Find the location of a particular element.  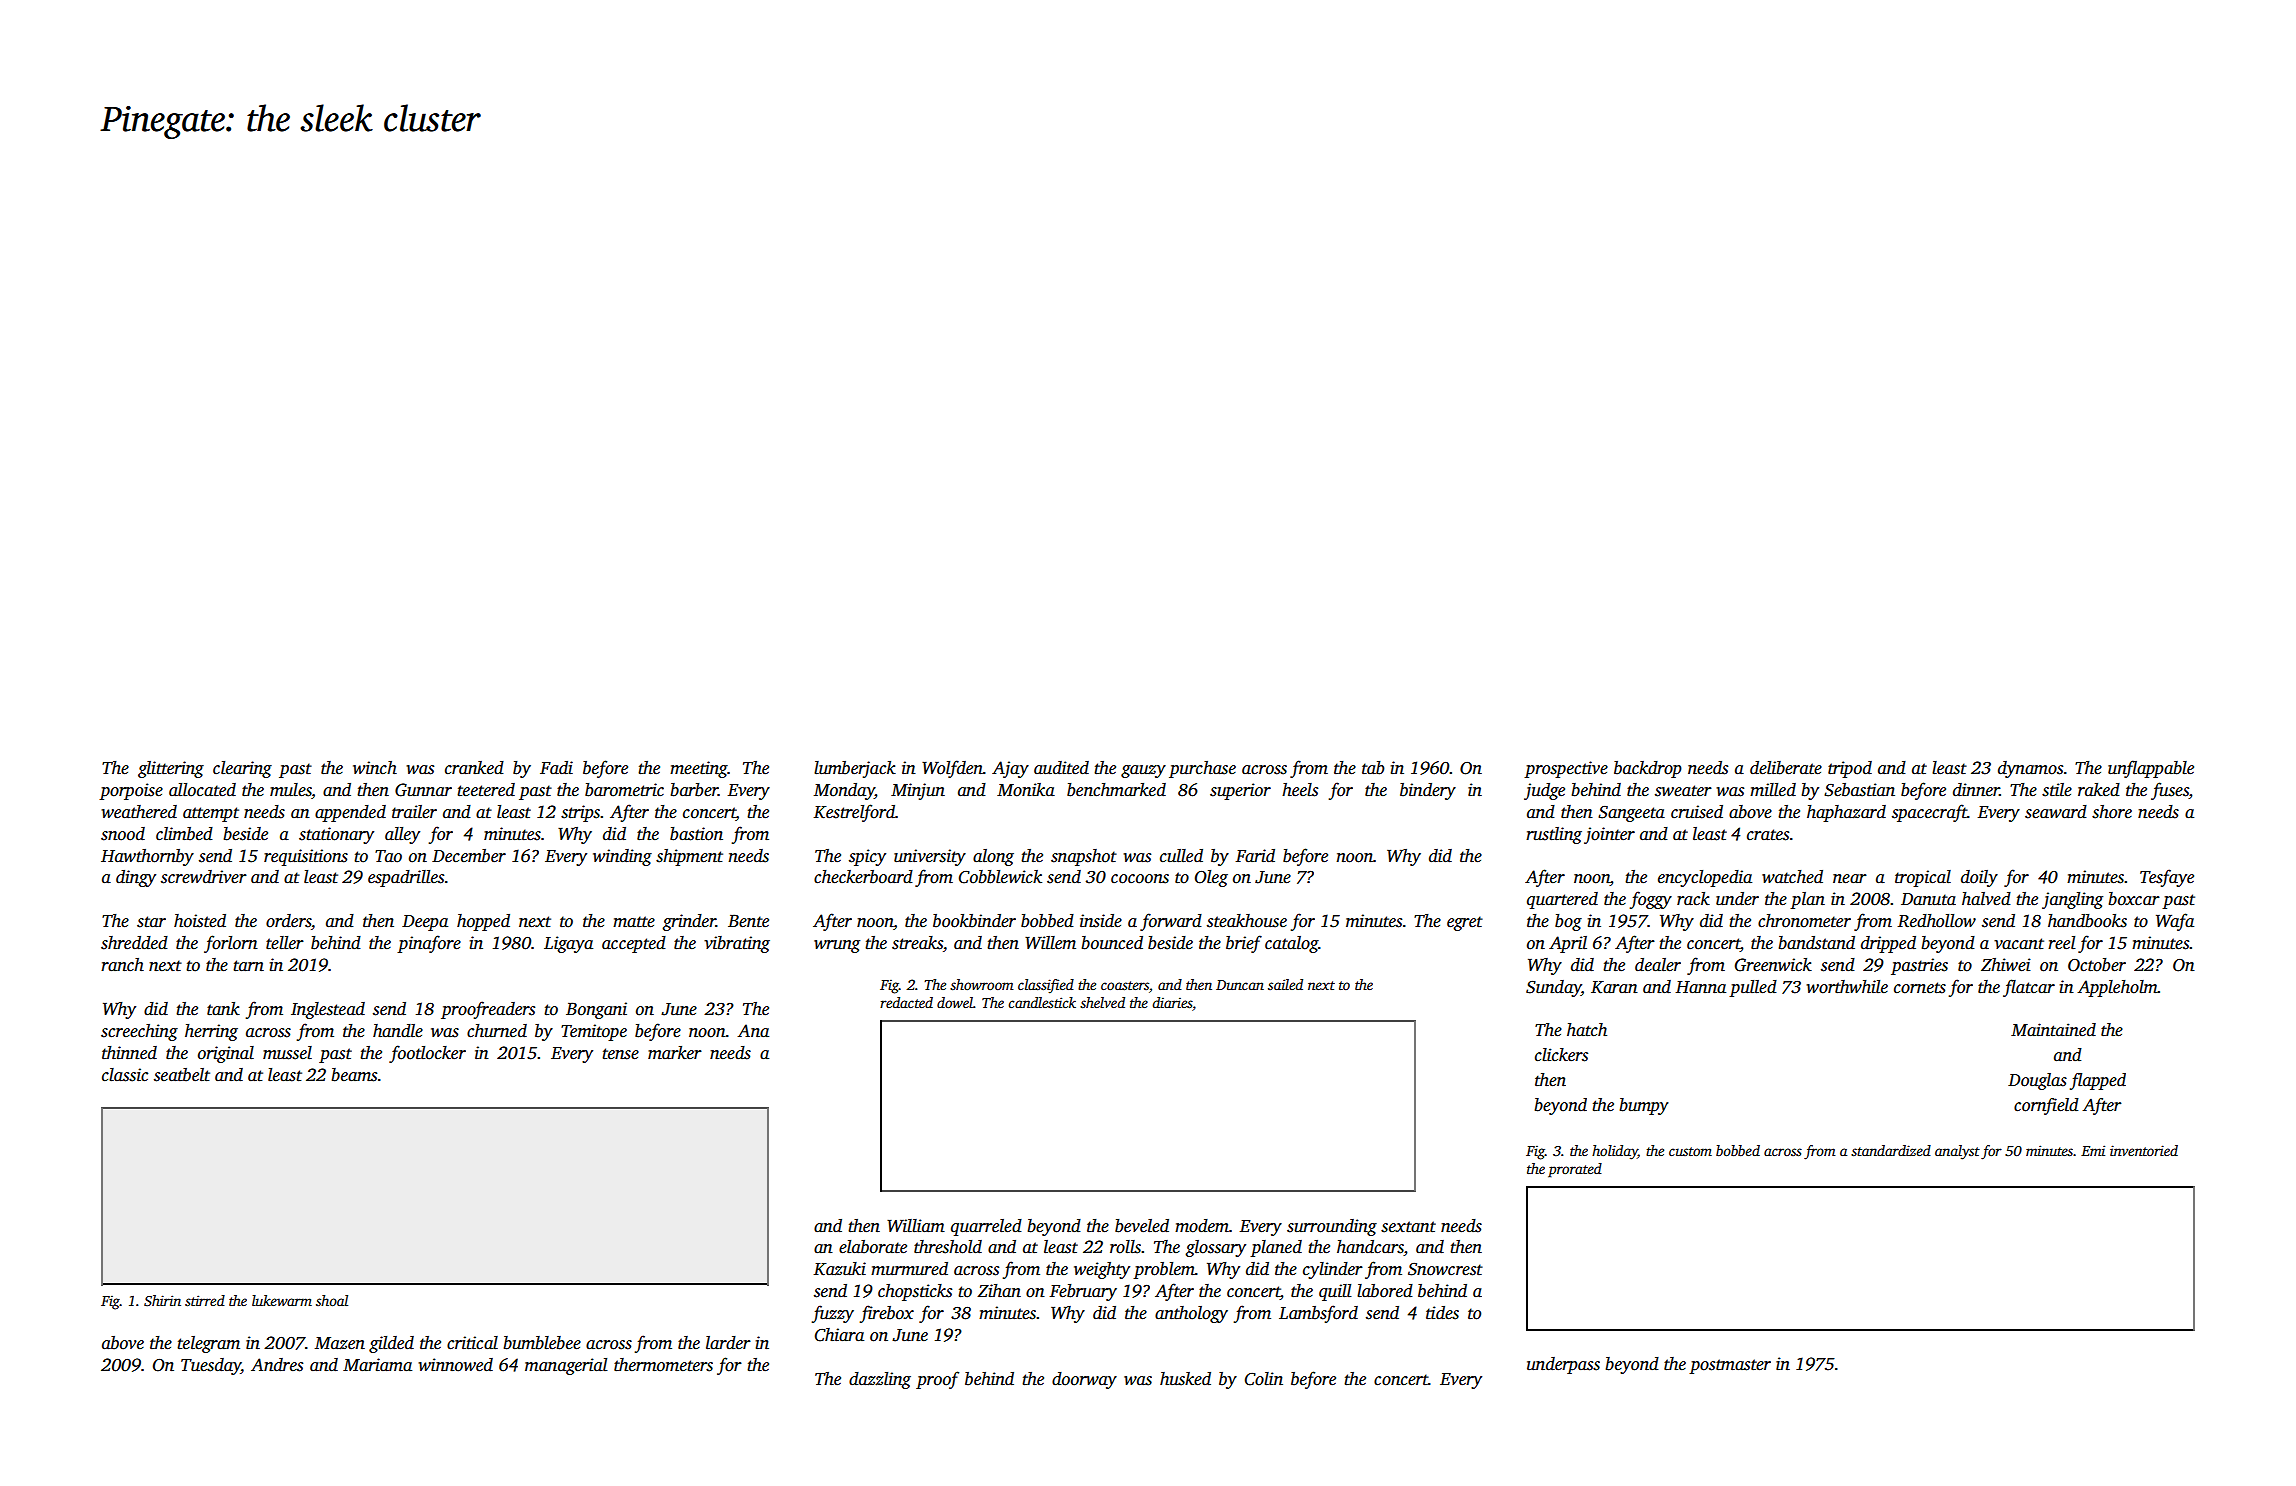

postmaster is located at coordinates (1730, 1366).
